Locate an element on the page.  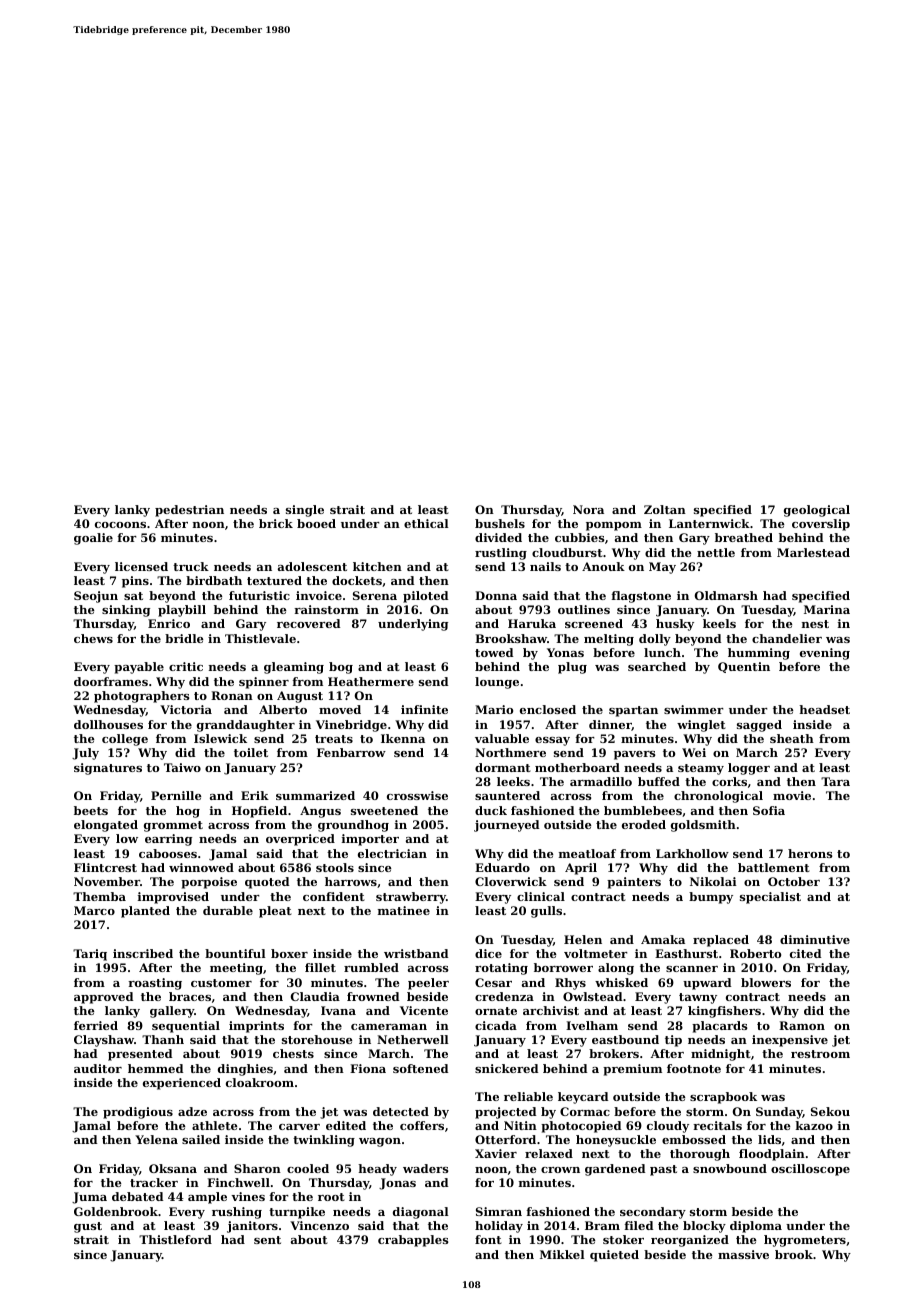
Zoltan is located at coordinates (665, 509).
